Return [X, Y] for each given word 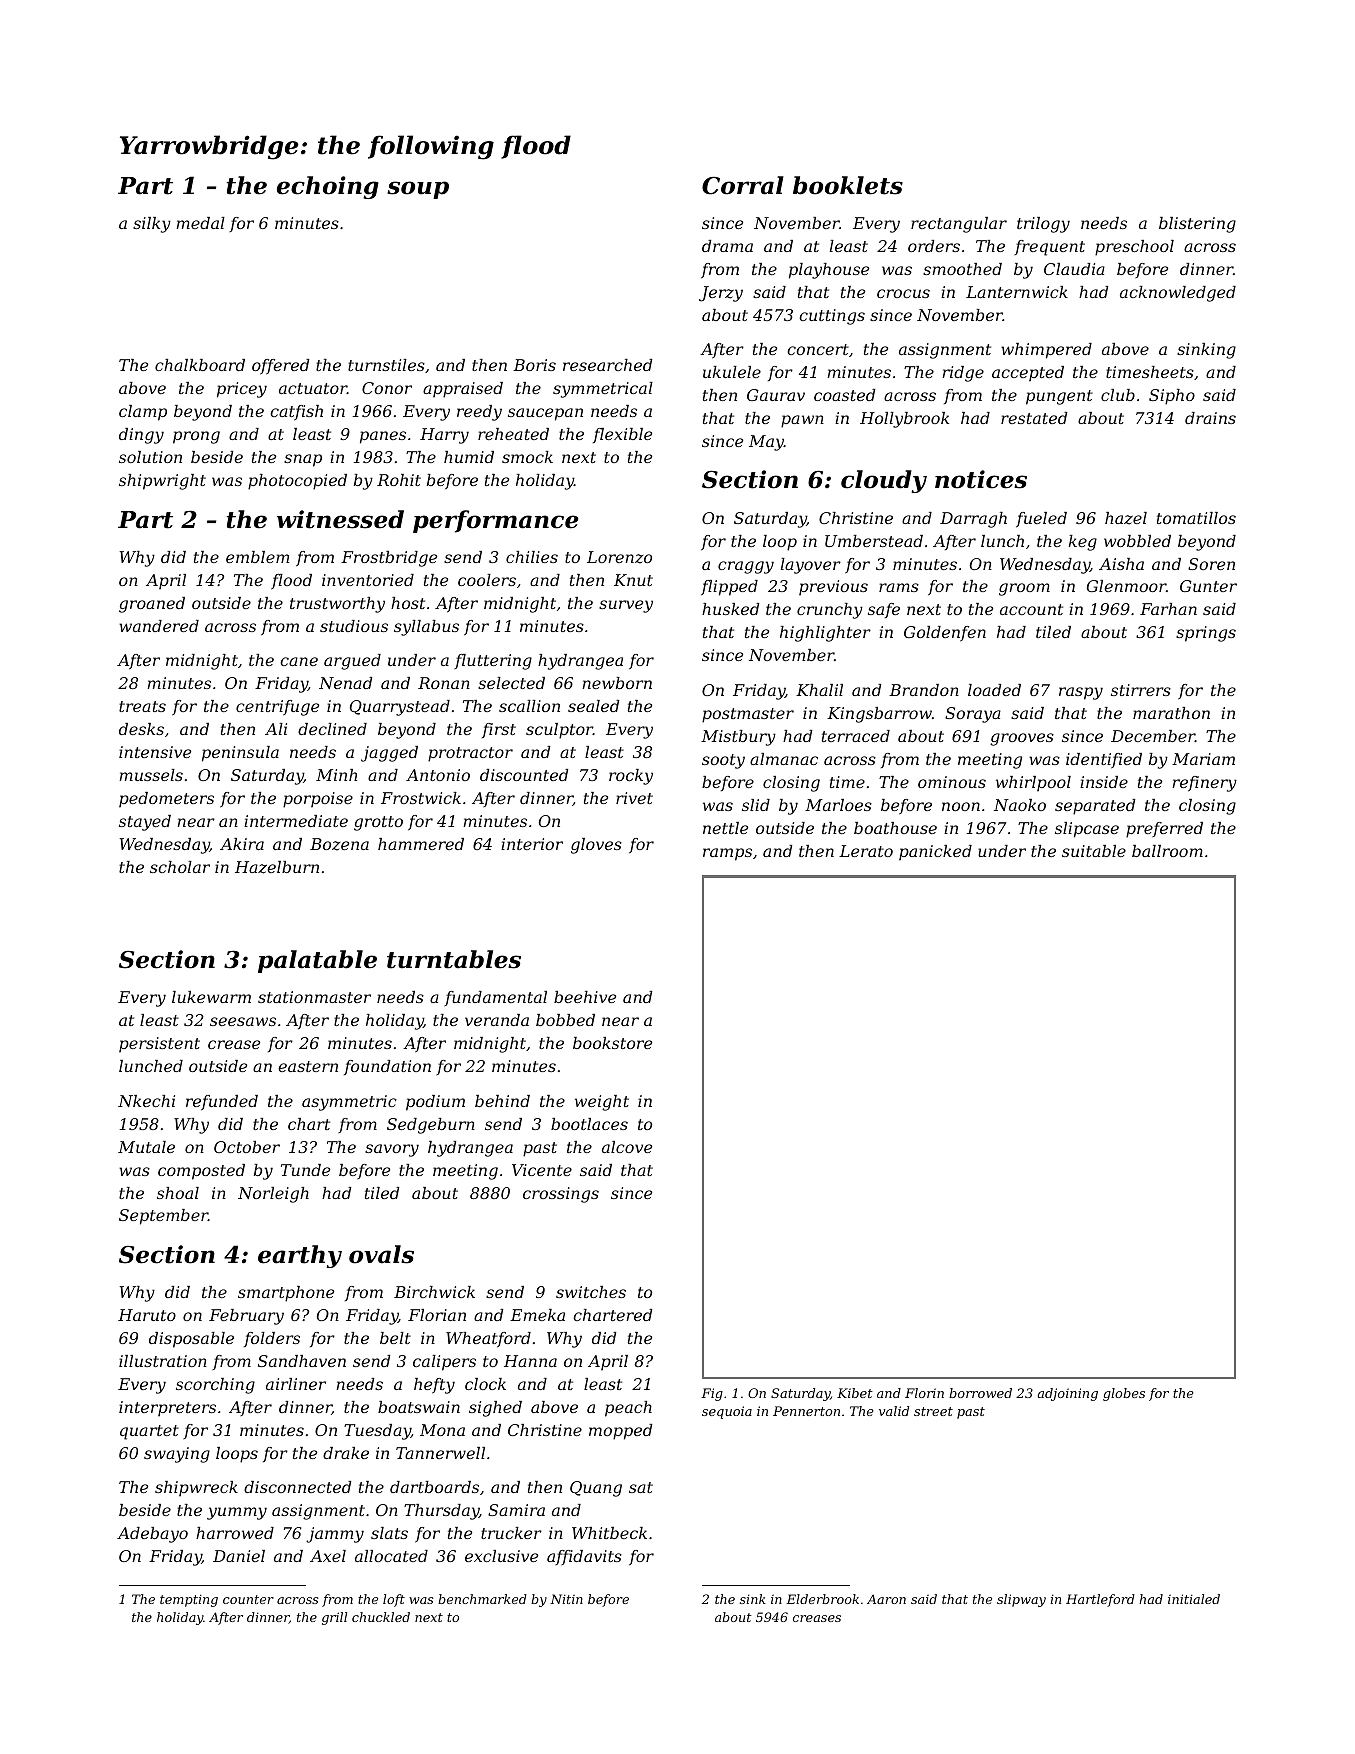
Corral [743, 185]
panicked [935, 853]
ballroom [1167, 851]
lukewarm [211, 997]
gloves [596, 846]
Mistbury [738, 738]
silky [152, 225]
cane [299, 661]
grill [334, 1618]
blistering [1197, 225]
